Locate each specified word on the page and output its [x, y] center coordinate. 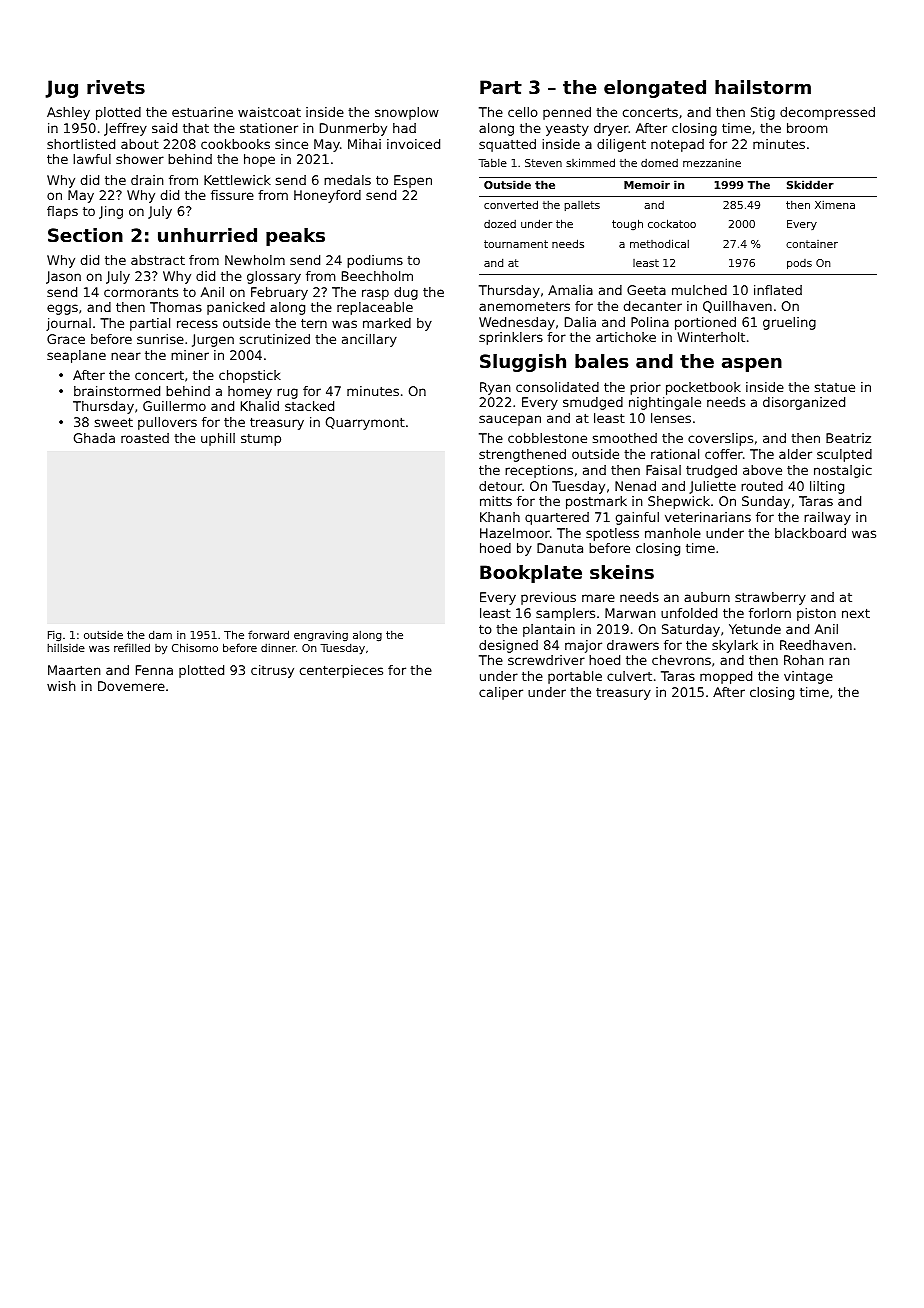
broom [807, 128]
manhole [673, 533]
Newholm [255, 260]
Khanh [500, 517]
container [812, 244]
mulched [699, 290]
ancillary [369, 340]
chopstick [250, 376]
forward [268, 634]
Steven [543, 163]
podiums [375, 261]
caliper [501, 693]
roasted [145, 438]
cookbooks [235, 144]
